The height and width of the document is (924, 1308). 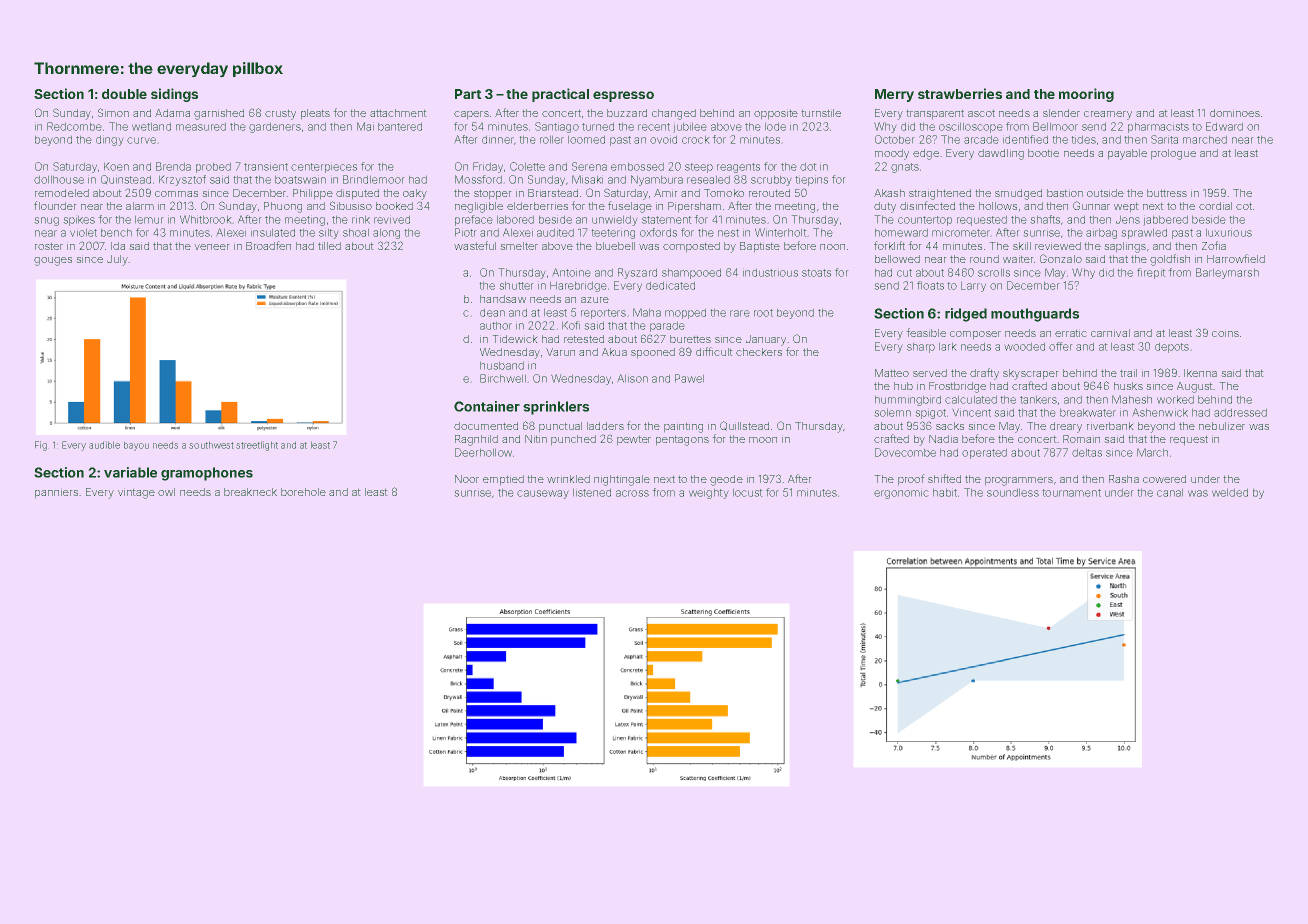 What do you see at coordinates (560, 95) in the document?
I see `practical` at bounding box center [560, 95].
